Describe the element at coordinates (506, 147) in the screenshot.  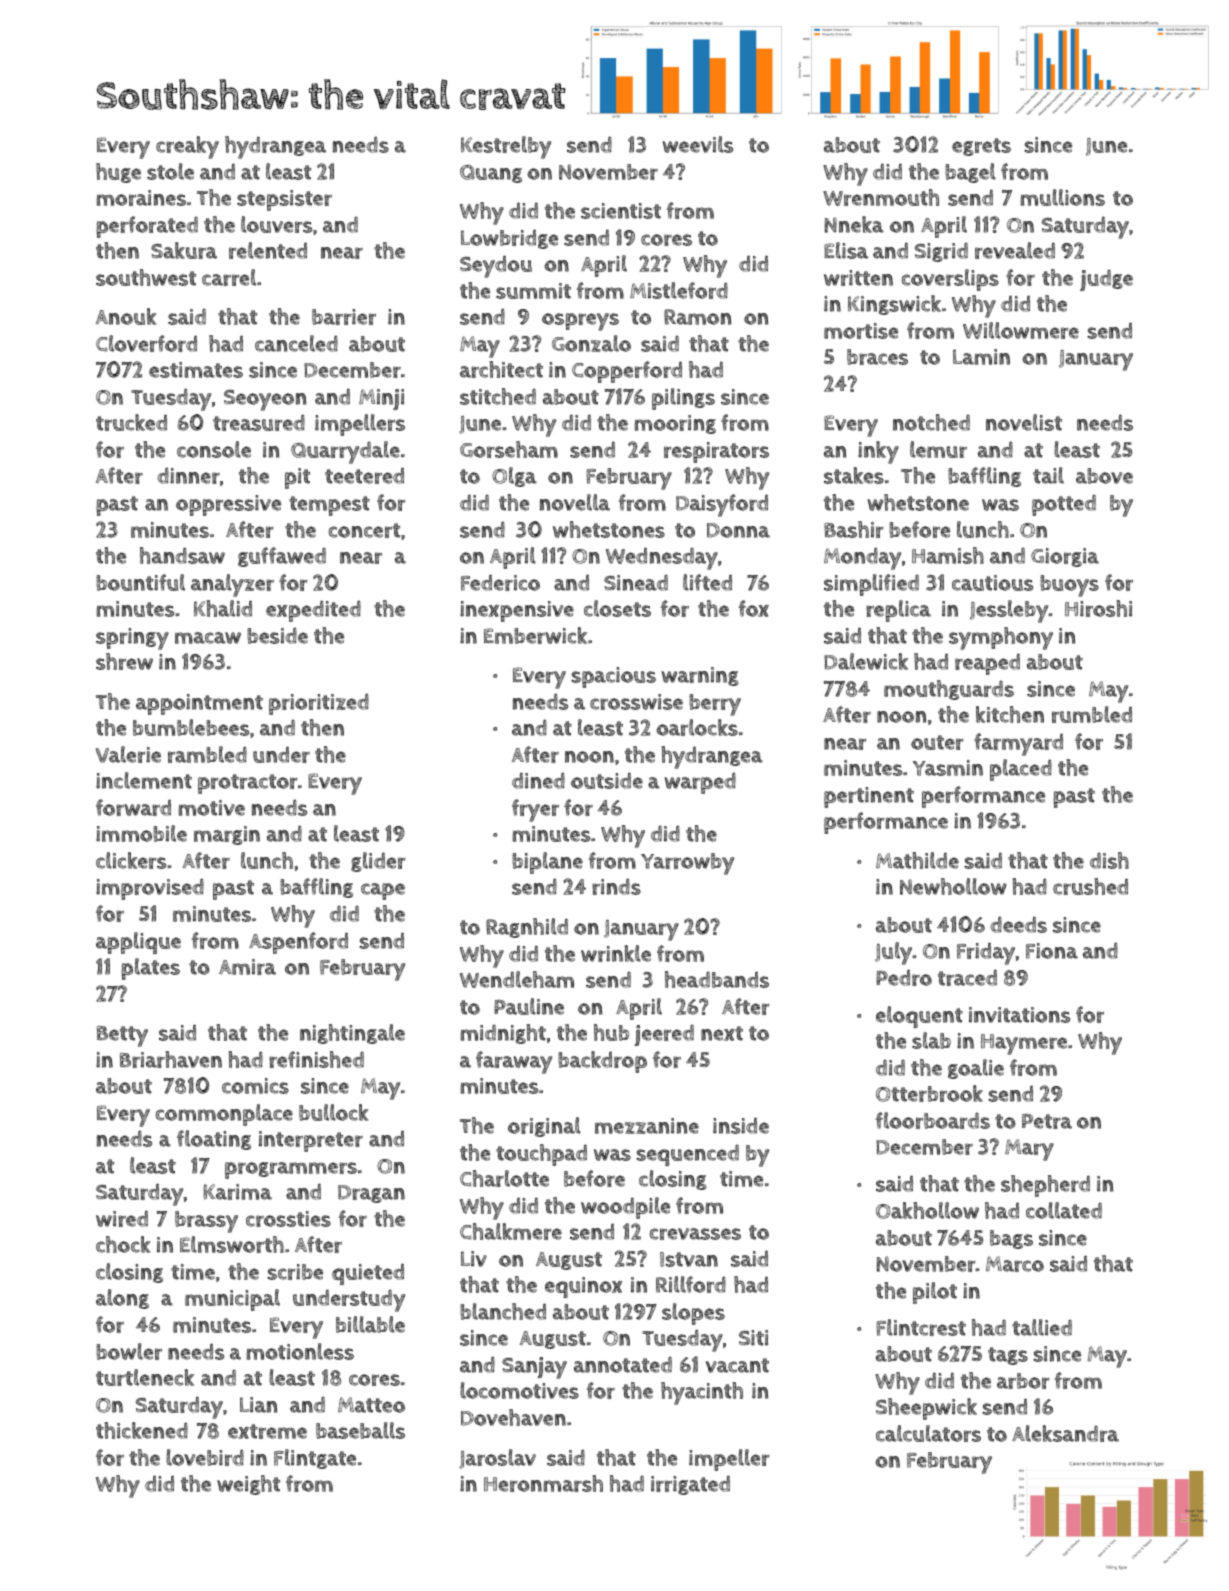
I see `Kestrelby` at that location.
